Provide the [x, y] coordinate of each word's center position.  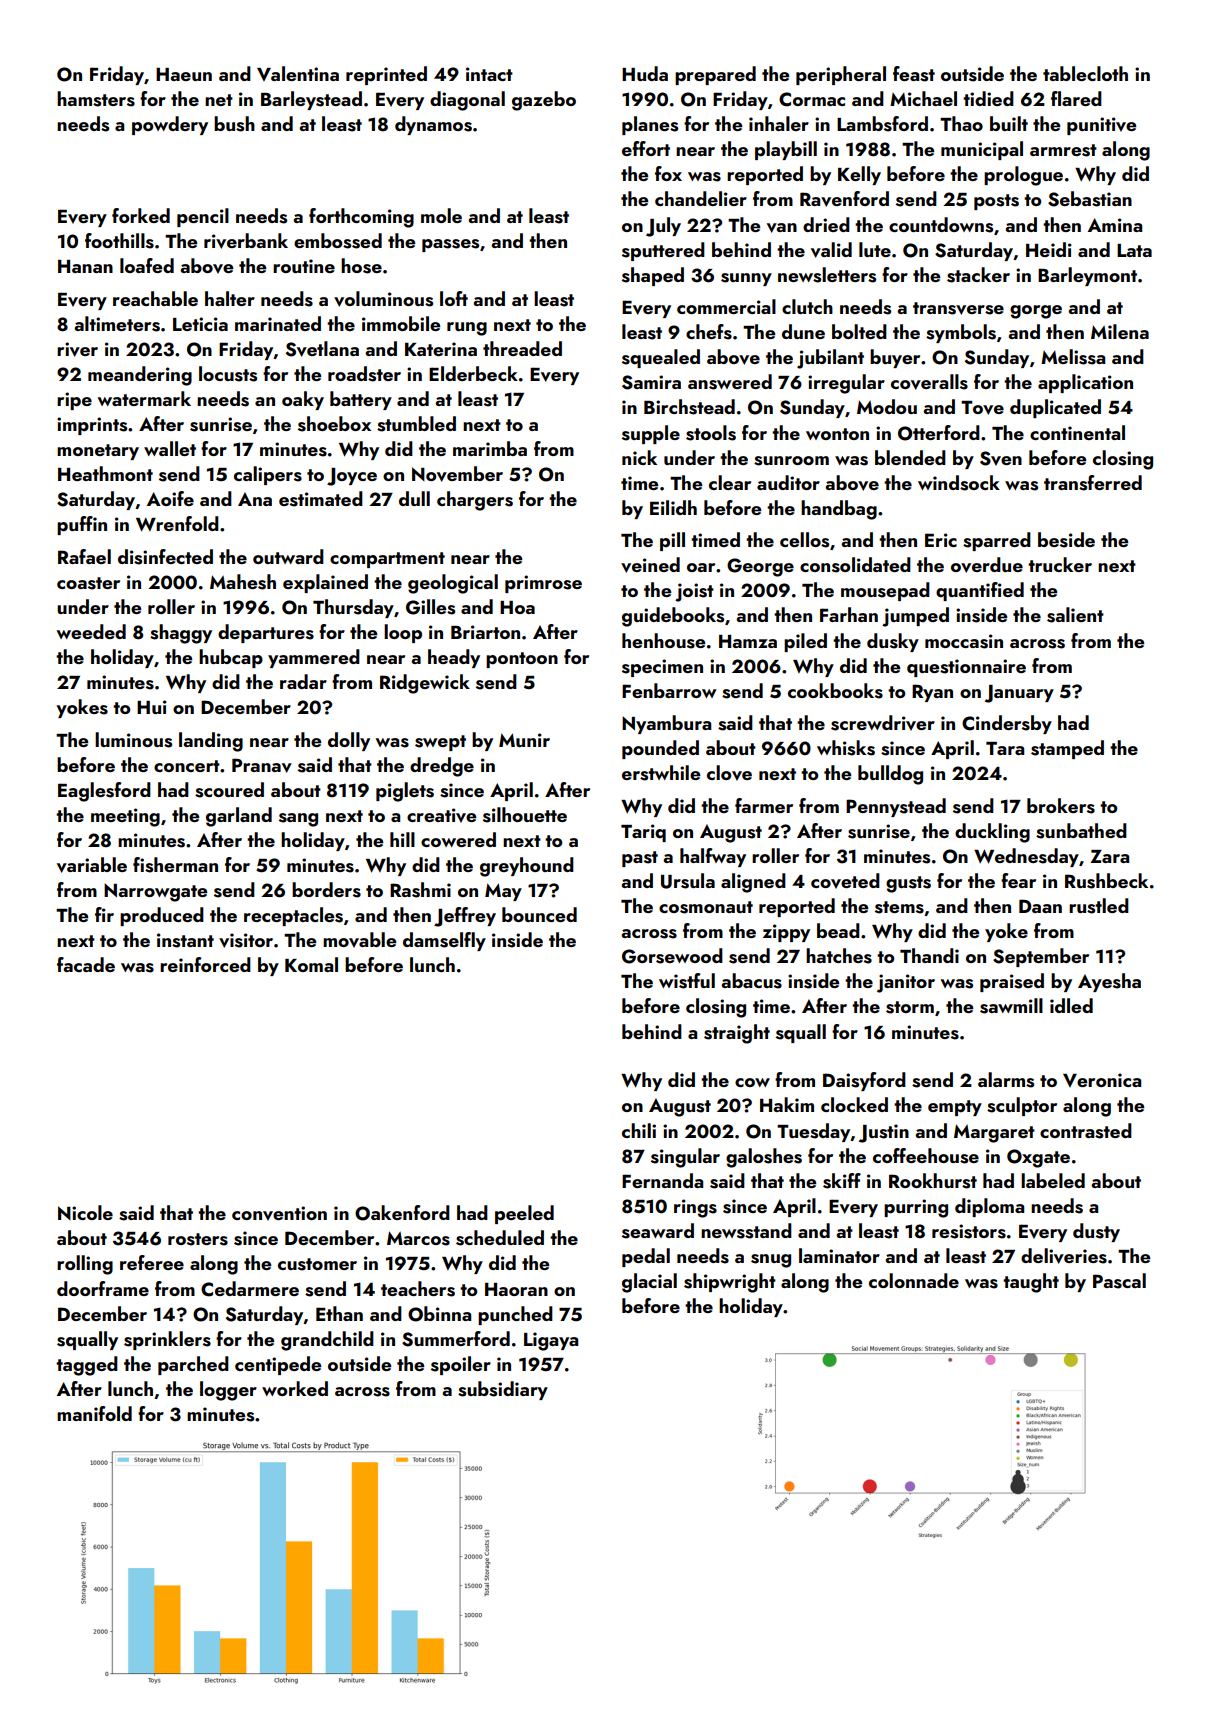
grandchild [327, 1341]
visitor [246, 940]
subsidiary [503, 1390]
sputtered [663, 251]
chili [639, 1130]
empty [955, 1108]
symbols [961, 333]
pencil [203, 217]
